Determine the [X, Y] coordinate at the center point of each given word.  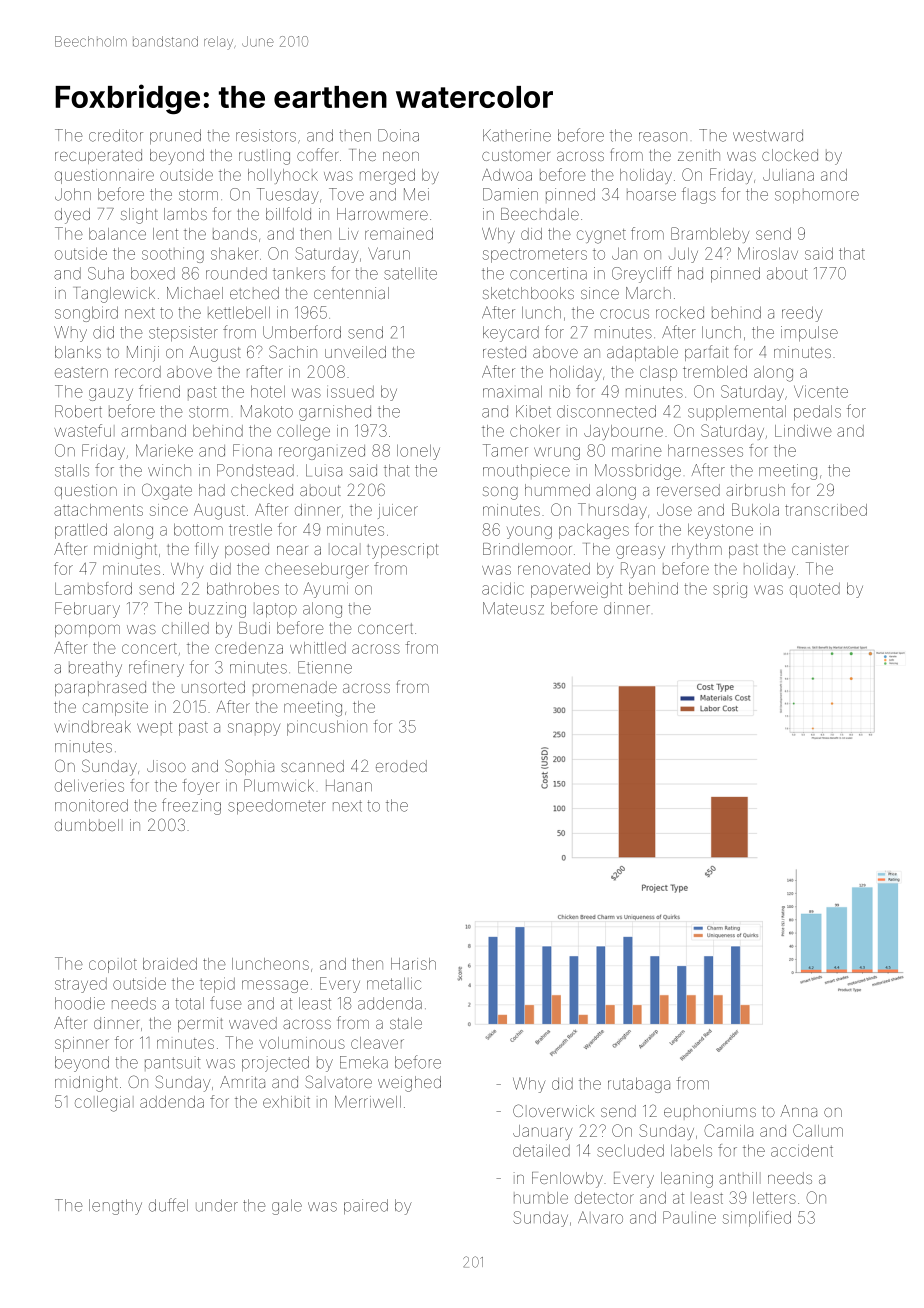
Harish [413, 964]
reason [663, 137]
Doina [398, 135]
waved [253, 1023]
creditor [116, 135]
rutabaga [639, 1085]
